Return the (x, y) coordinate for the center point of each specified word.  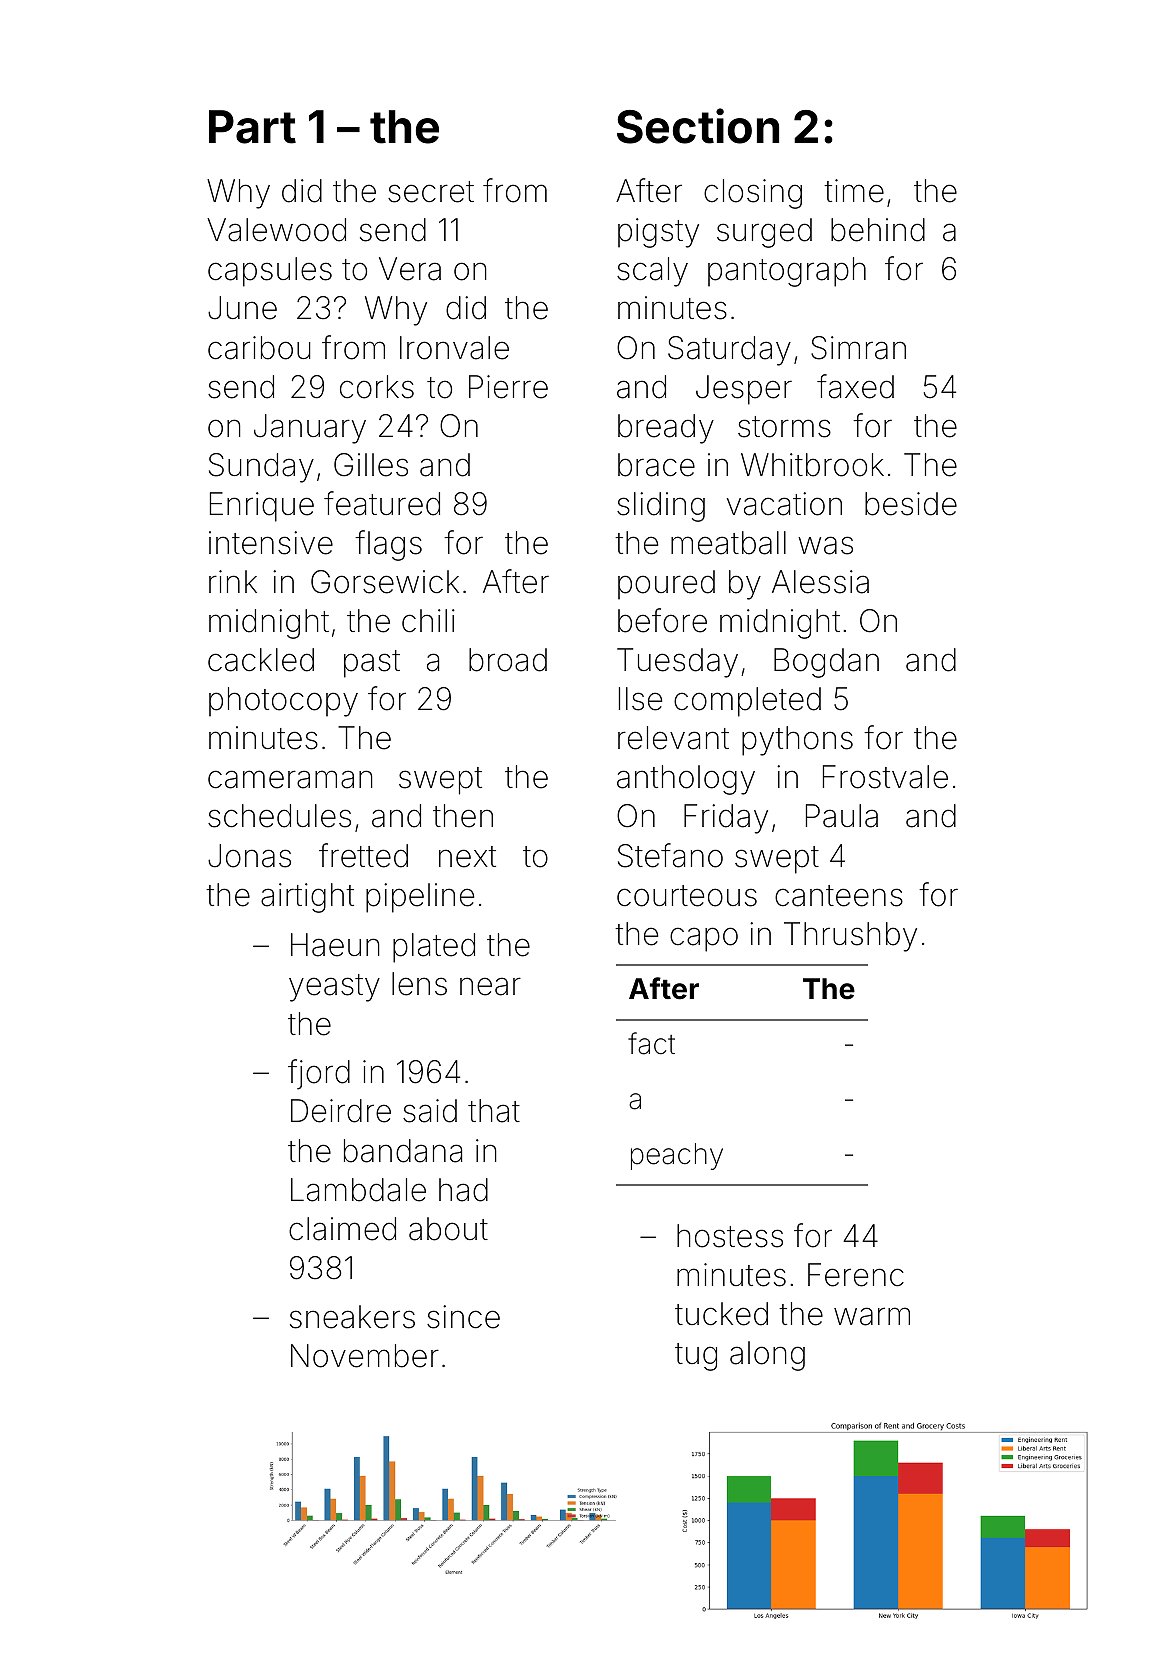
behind (878, 230)
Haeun (335, 945)
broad (508, 660)
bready (666, 429)
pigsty (658, 233)
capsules (270, 272)
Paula (842, 816)
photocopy (283, 702)
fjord (319, 1074)
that (494, 1111)
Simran (858, 348)
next (467, 857)
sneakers (352, 1317)
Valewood (276, 230)
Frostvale (885, 777)
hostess (730, 1236)
